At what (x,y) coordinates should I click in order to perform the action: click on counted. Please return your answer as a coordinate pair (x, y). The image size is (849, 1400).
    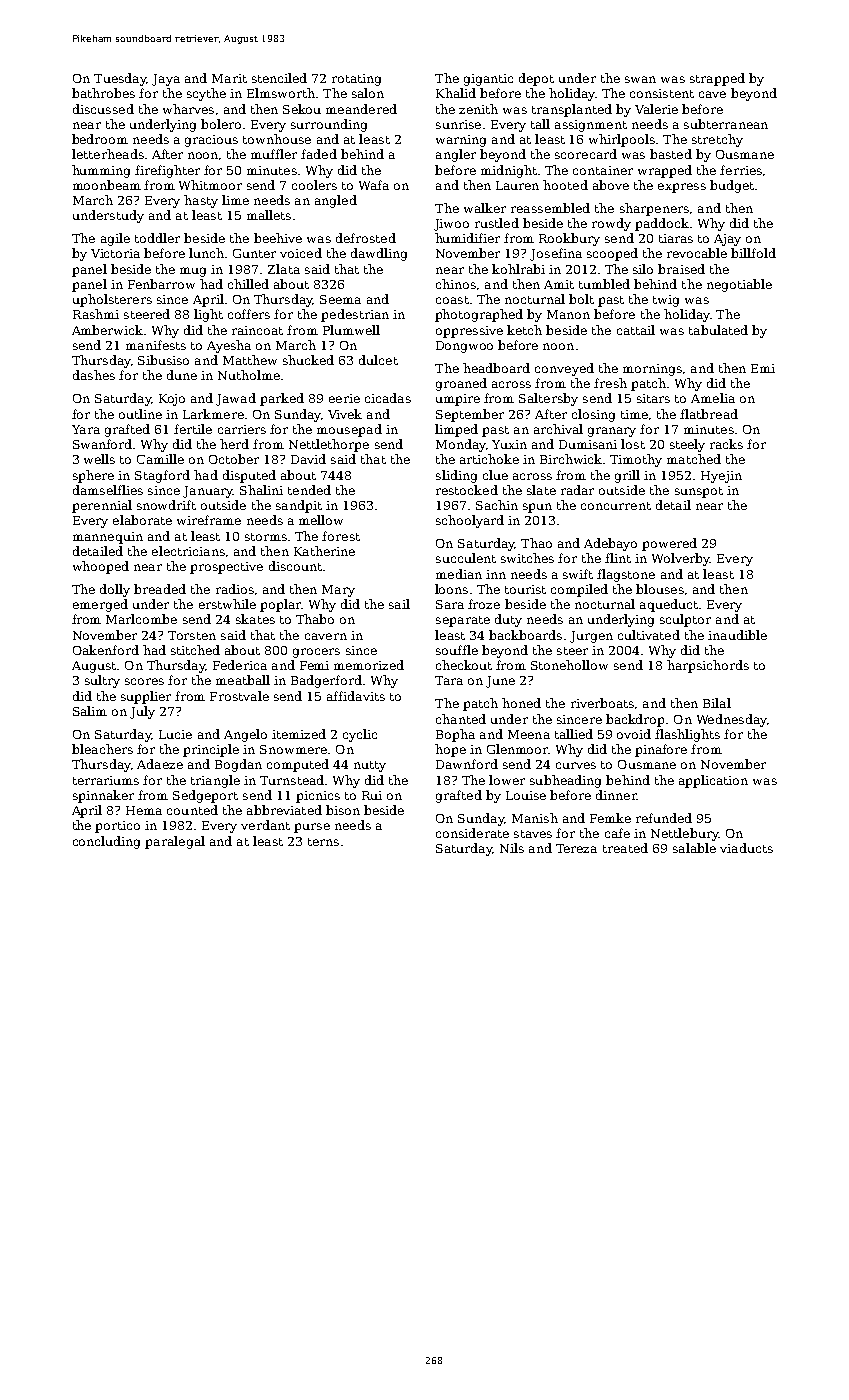
    Looking at the image, I should click on (192, 810).
